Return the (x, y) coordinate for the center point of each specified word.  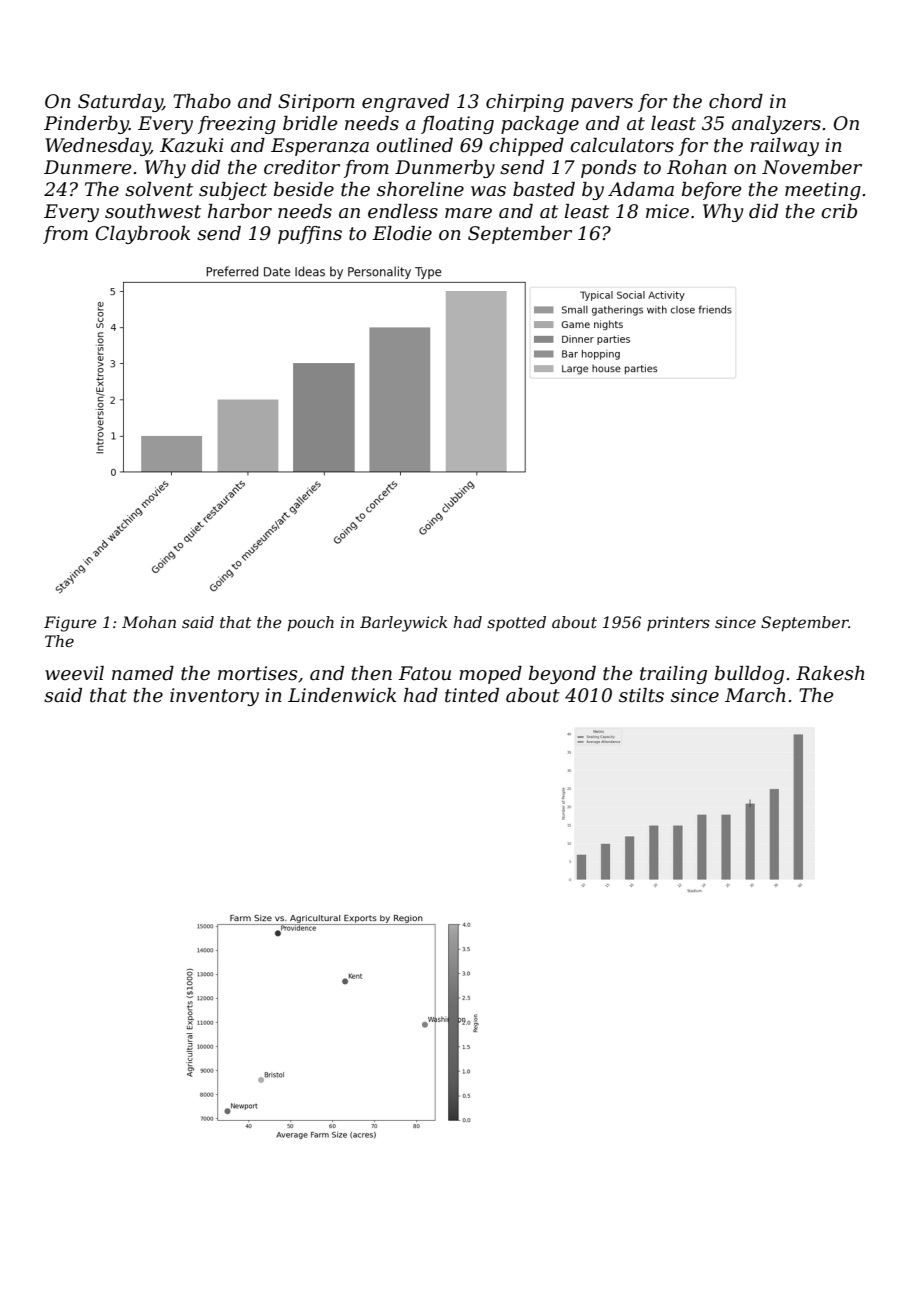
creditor (302, 167)
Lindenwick (342, 695)
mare (468, 213)
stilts (641, 695)
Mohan (149, 622)
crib (839, 211)
